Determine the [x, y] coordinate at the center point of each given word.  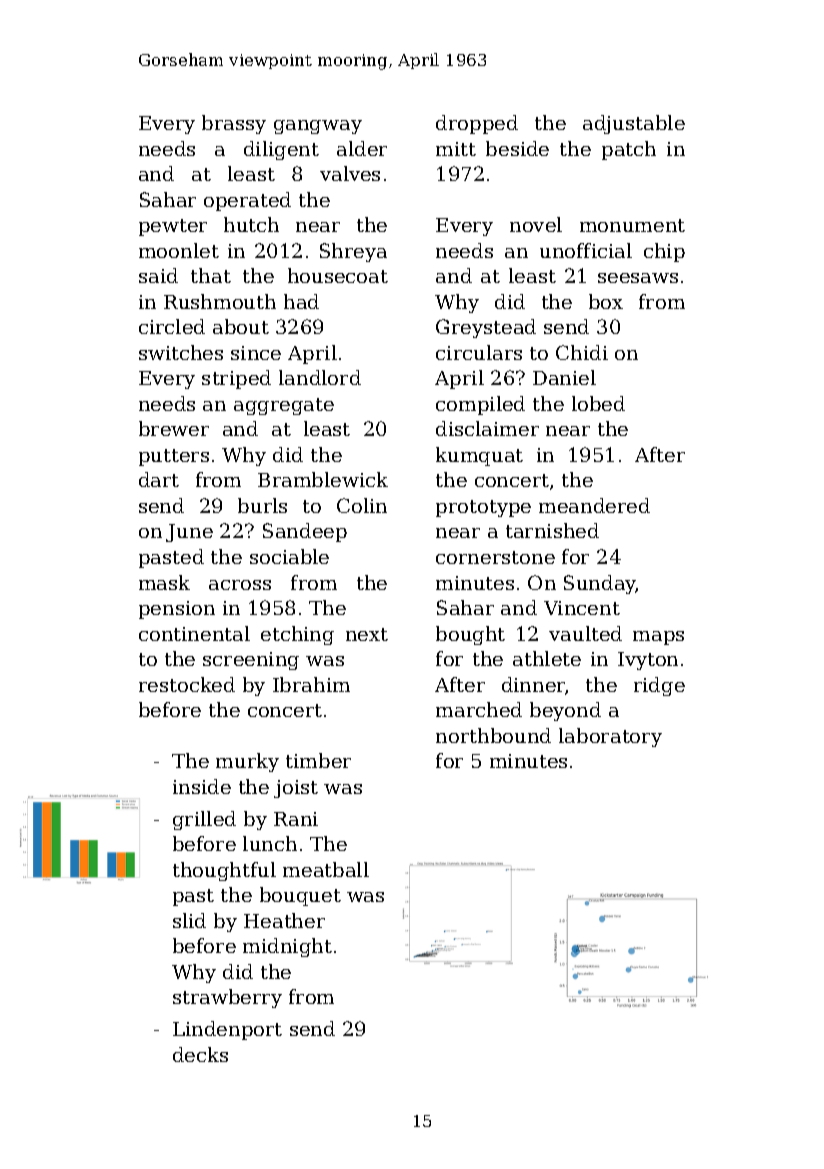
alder [362, 148]
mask [164, 582]
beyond [565, 711]
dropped [477, 124]
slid [189, 920]
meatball [326, 869]
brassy [234, 124]
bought [470, 635]
